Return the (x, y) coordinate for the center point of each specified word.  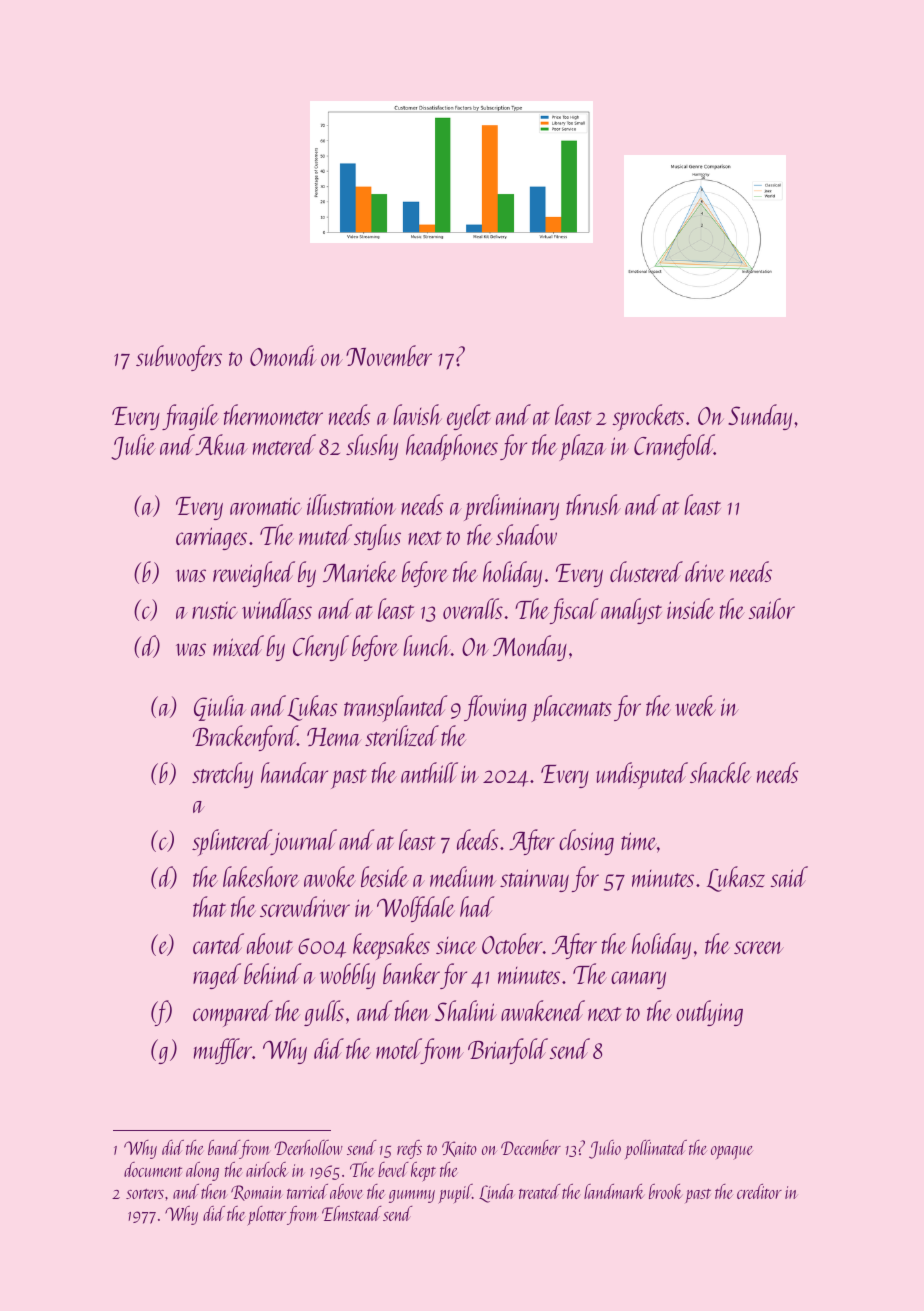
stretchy (222, 775)
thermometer (273, 414)
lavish (417, 414)
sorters (145, 1194)
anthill (429, 772)
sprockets (648, 417)
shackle (720, 772)
